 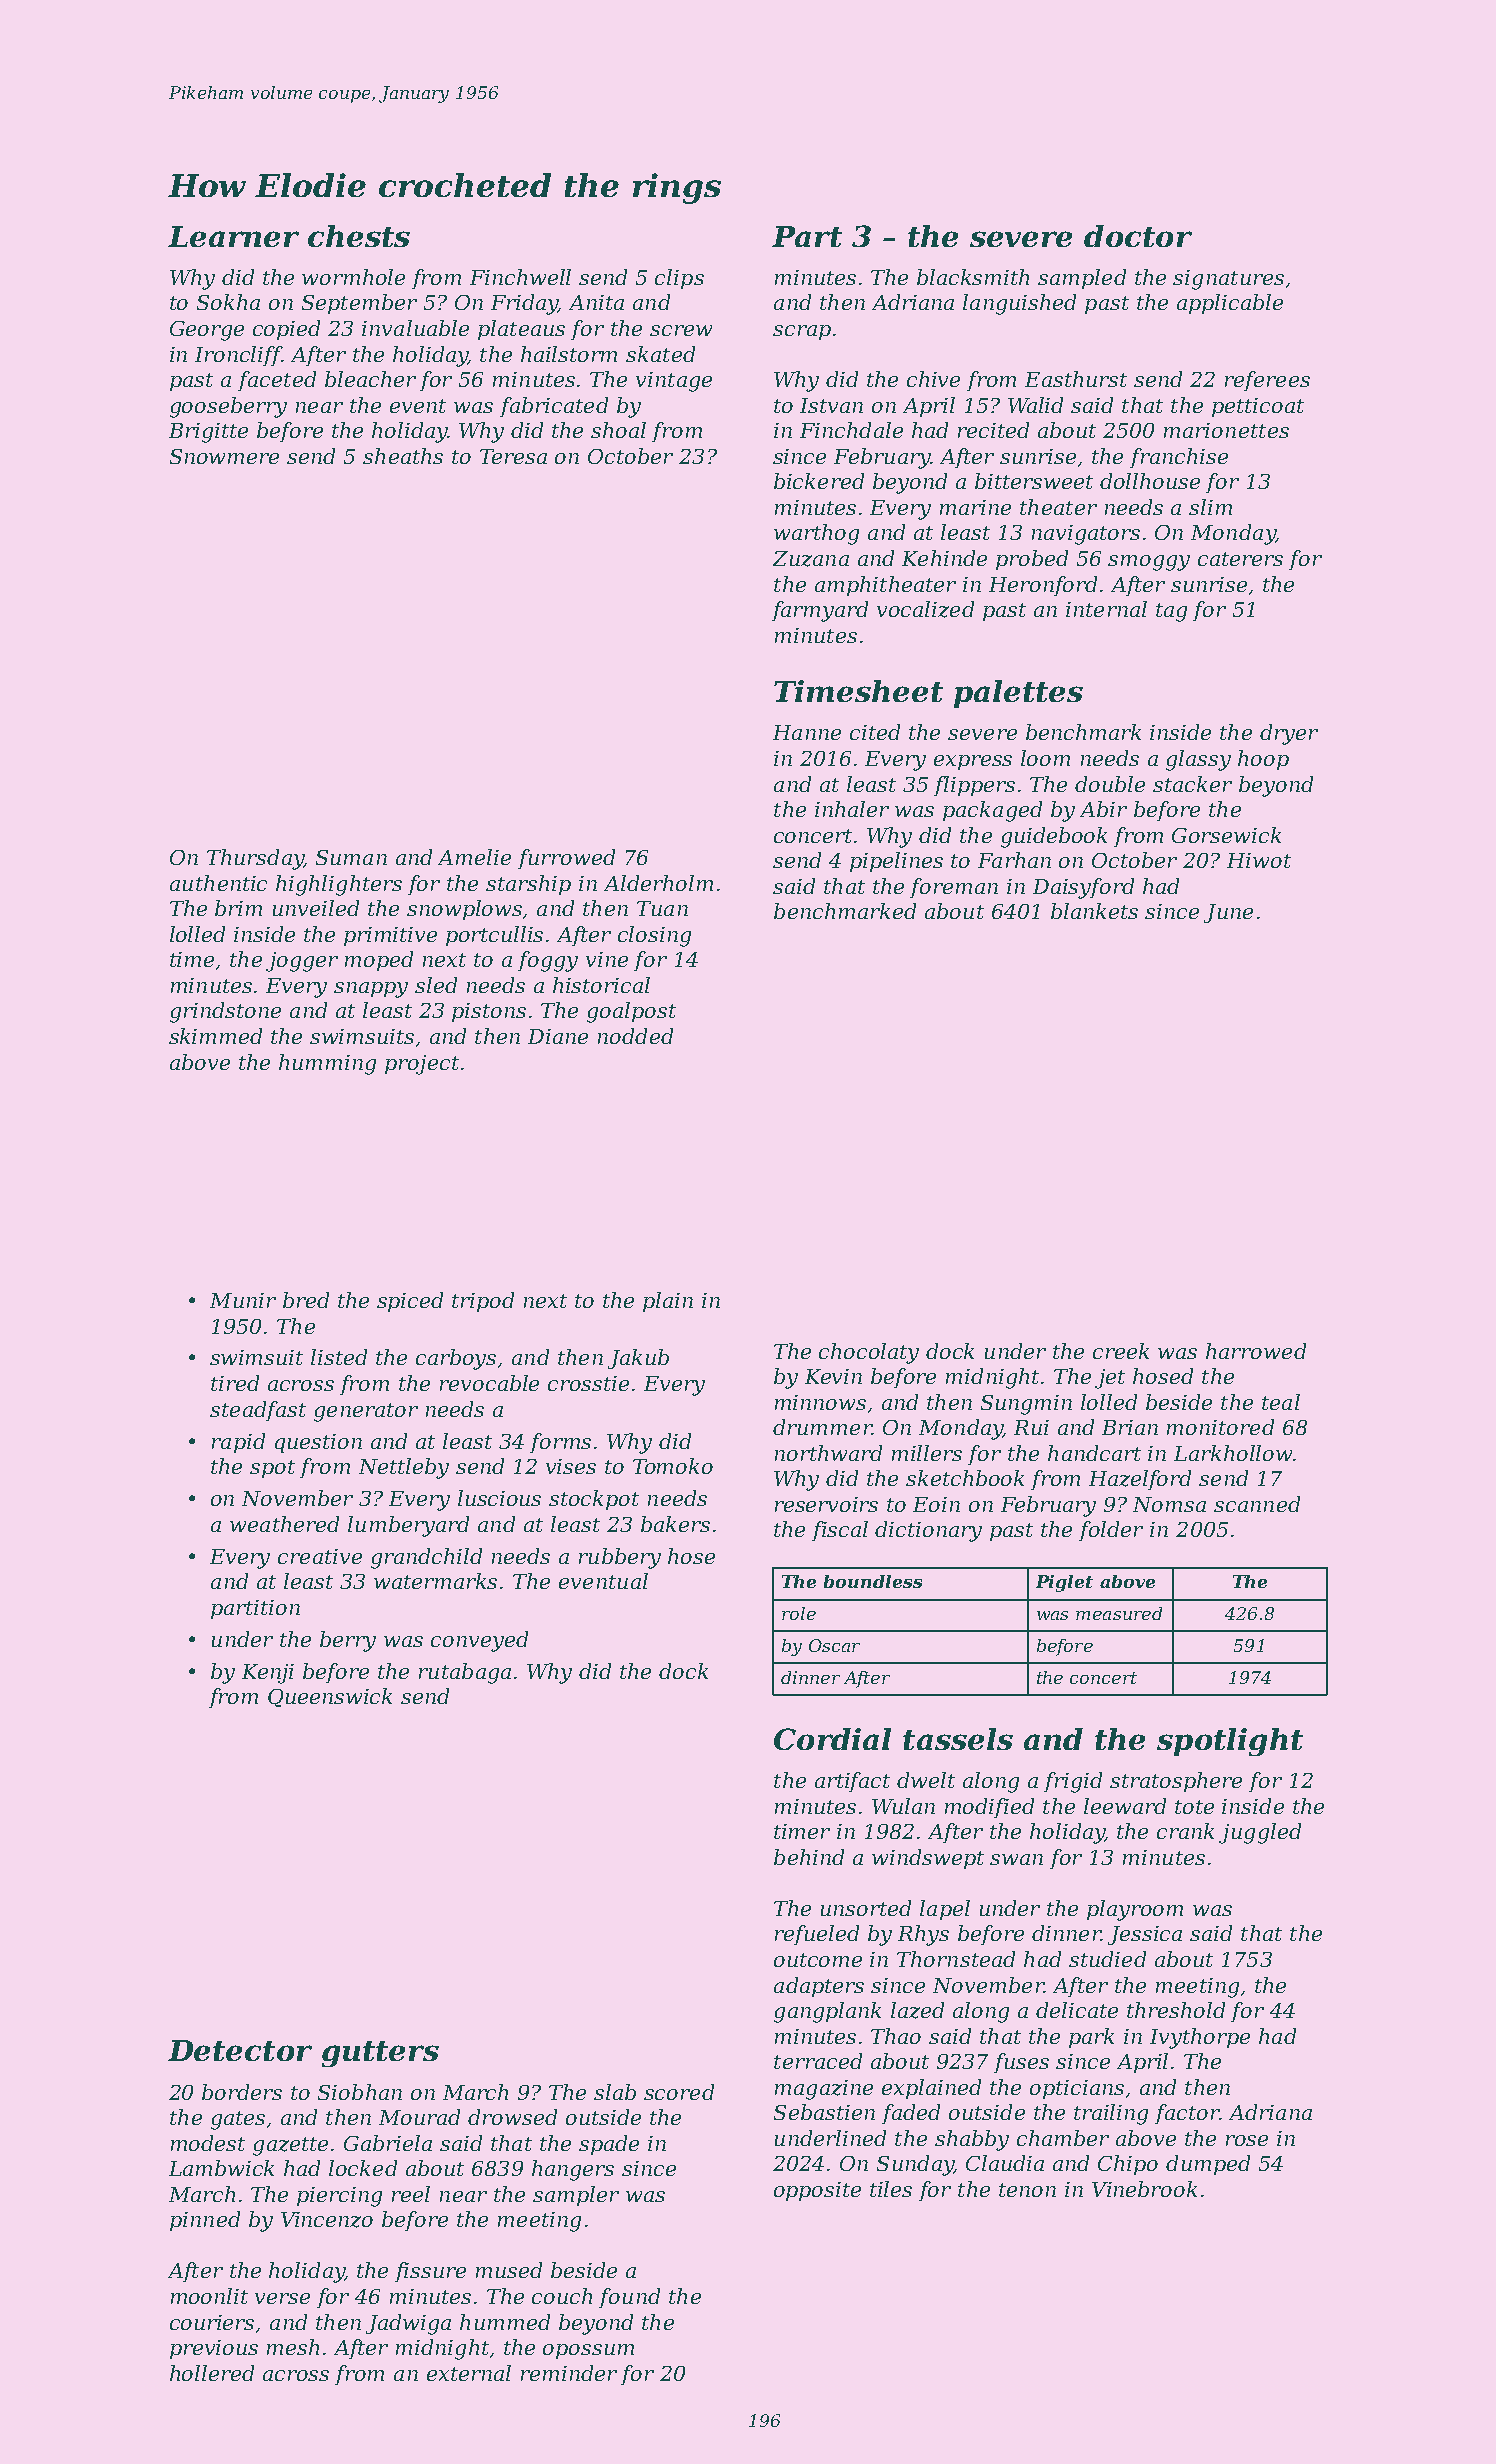 I want to click on Chipo, so click(x=1128, y=2165).
